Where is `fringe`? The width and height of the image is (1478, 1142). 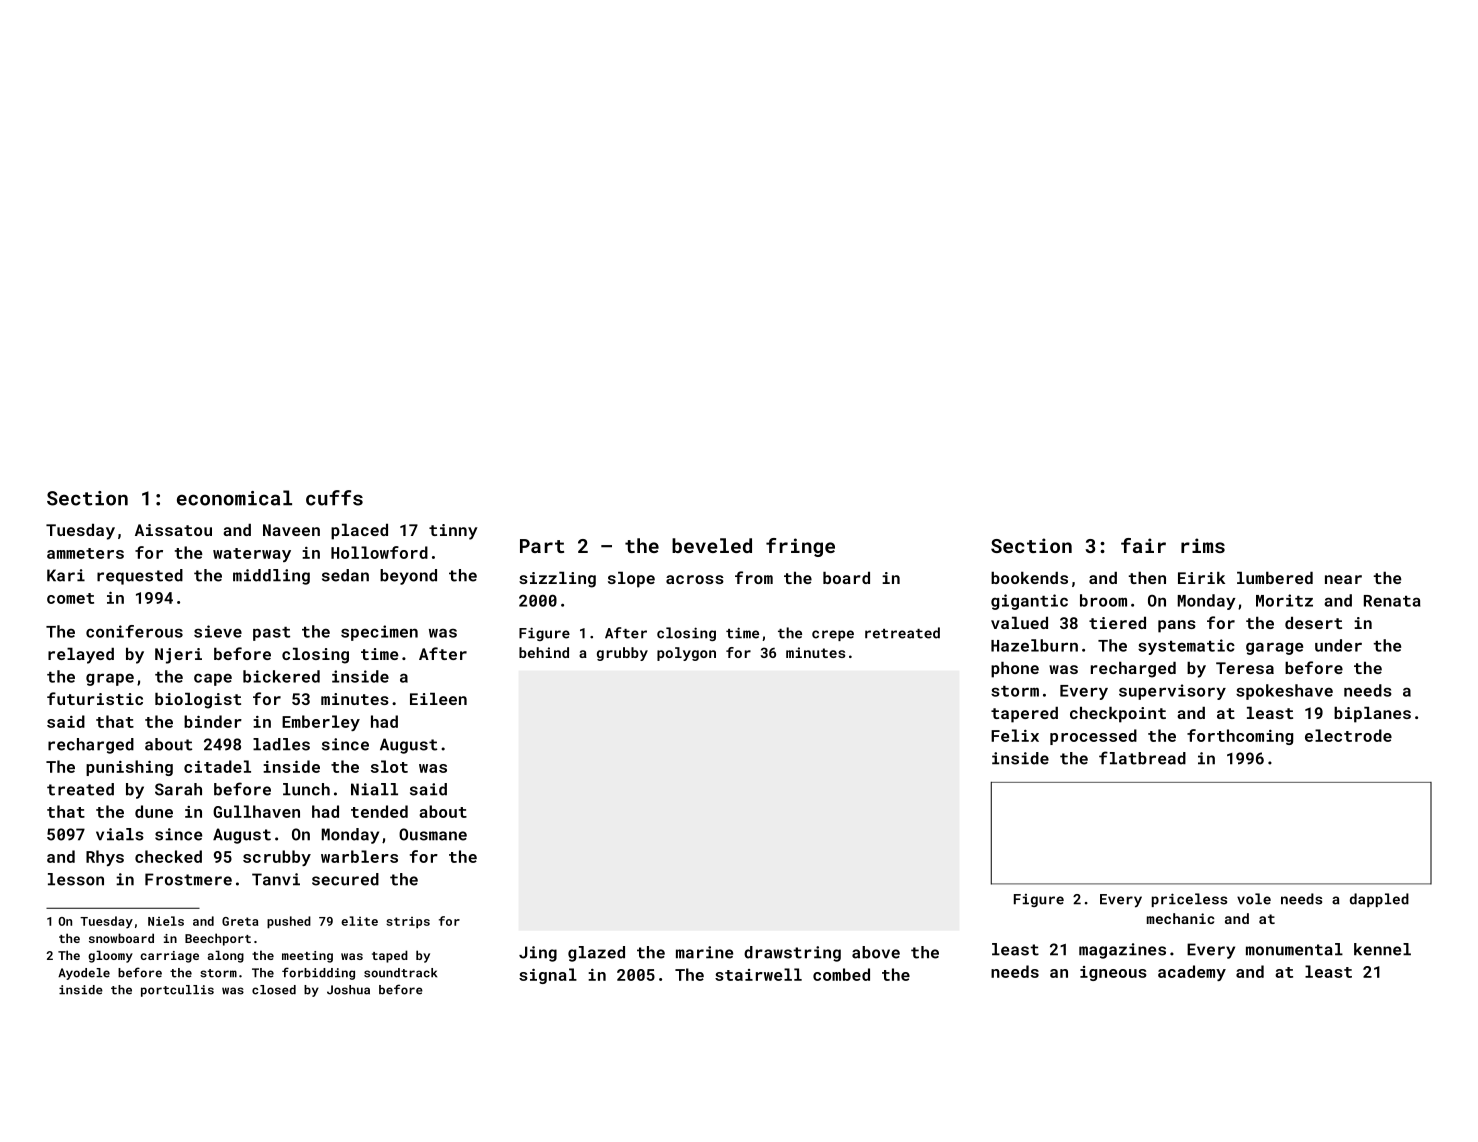
fringe is located at coordinates (800, 547).
